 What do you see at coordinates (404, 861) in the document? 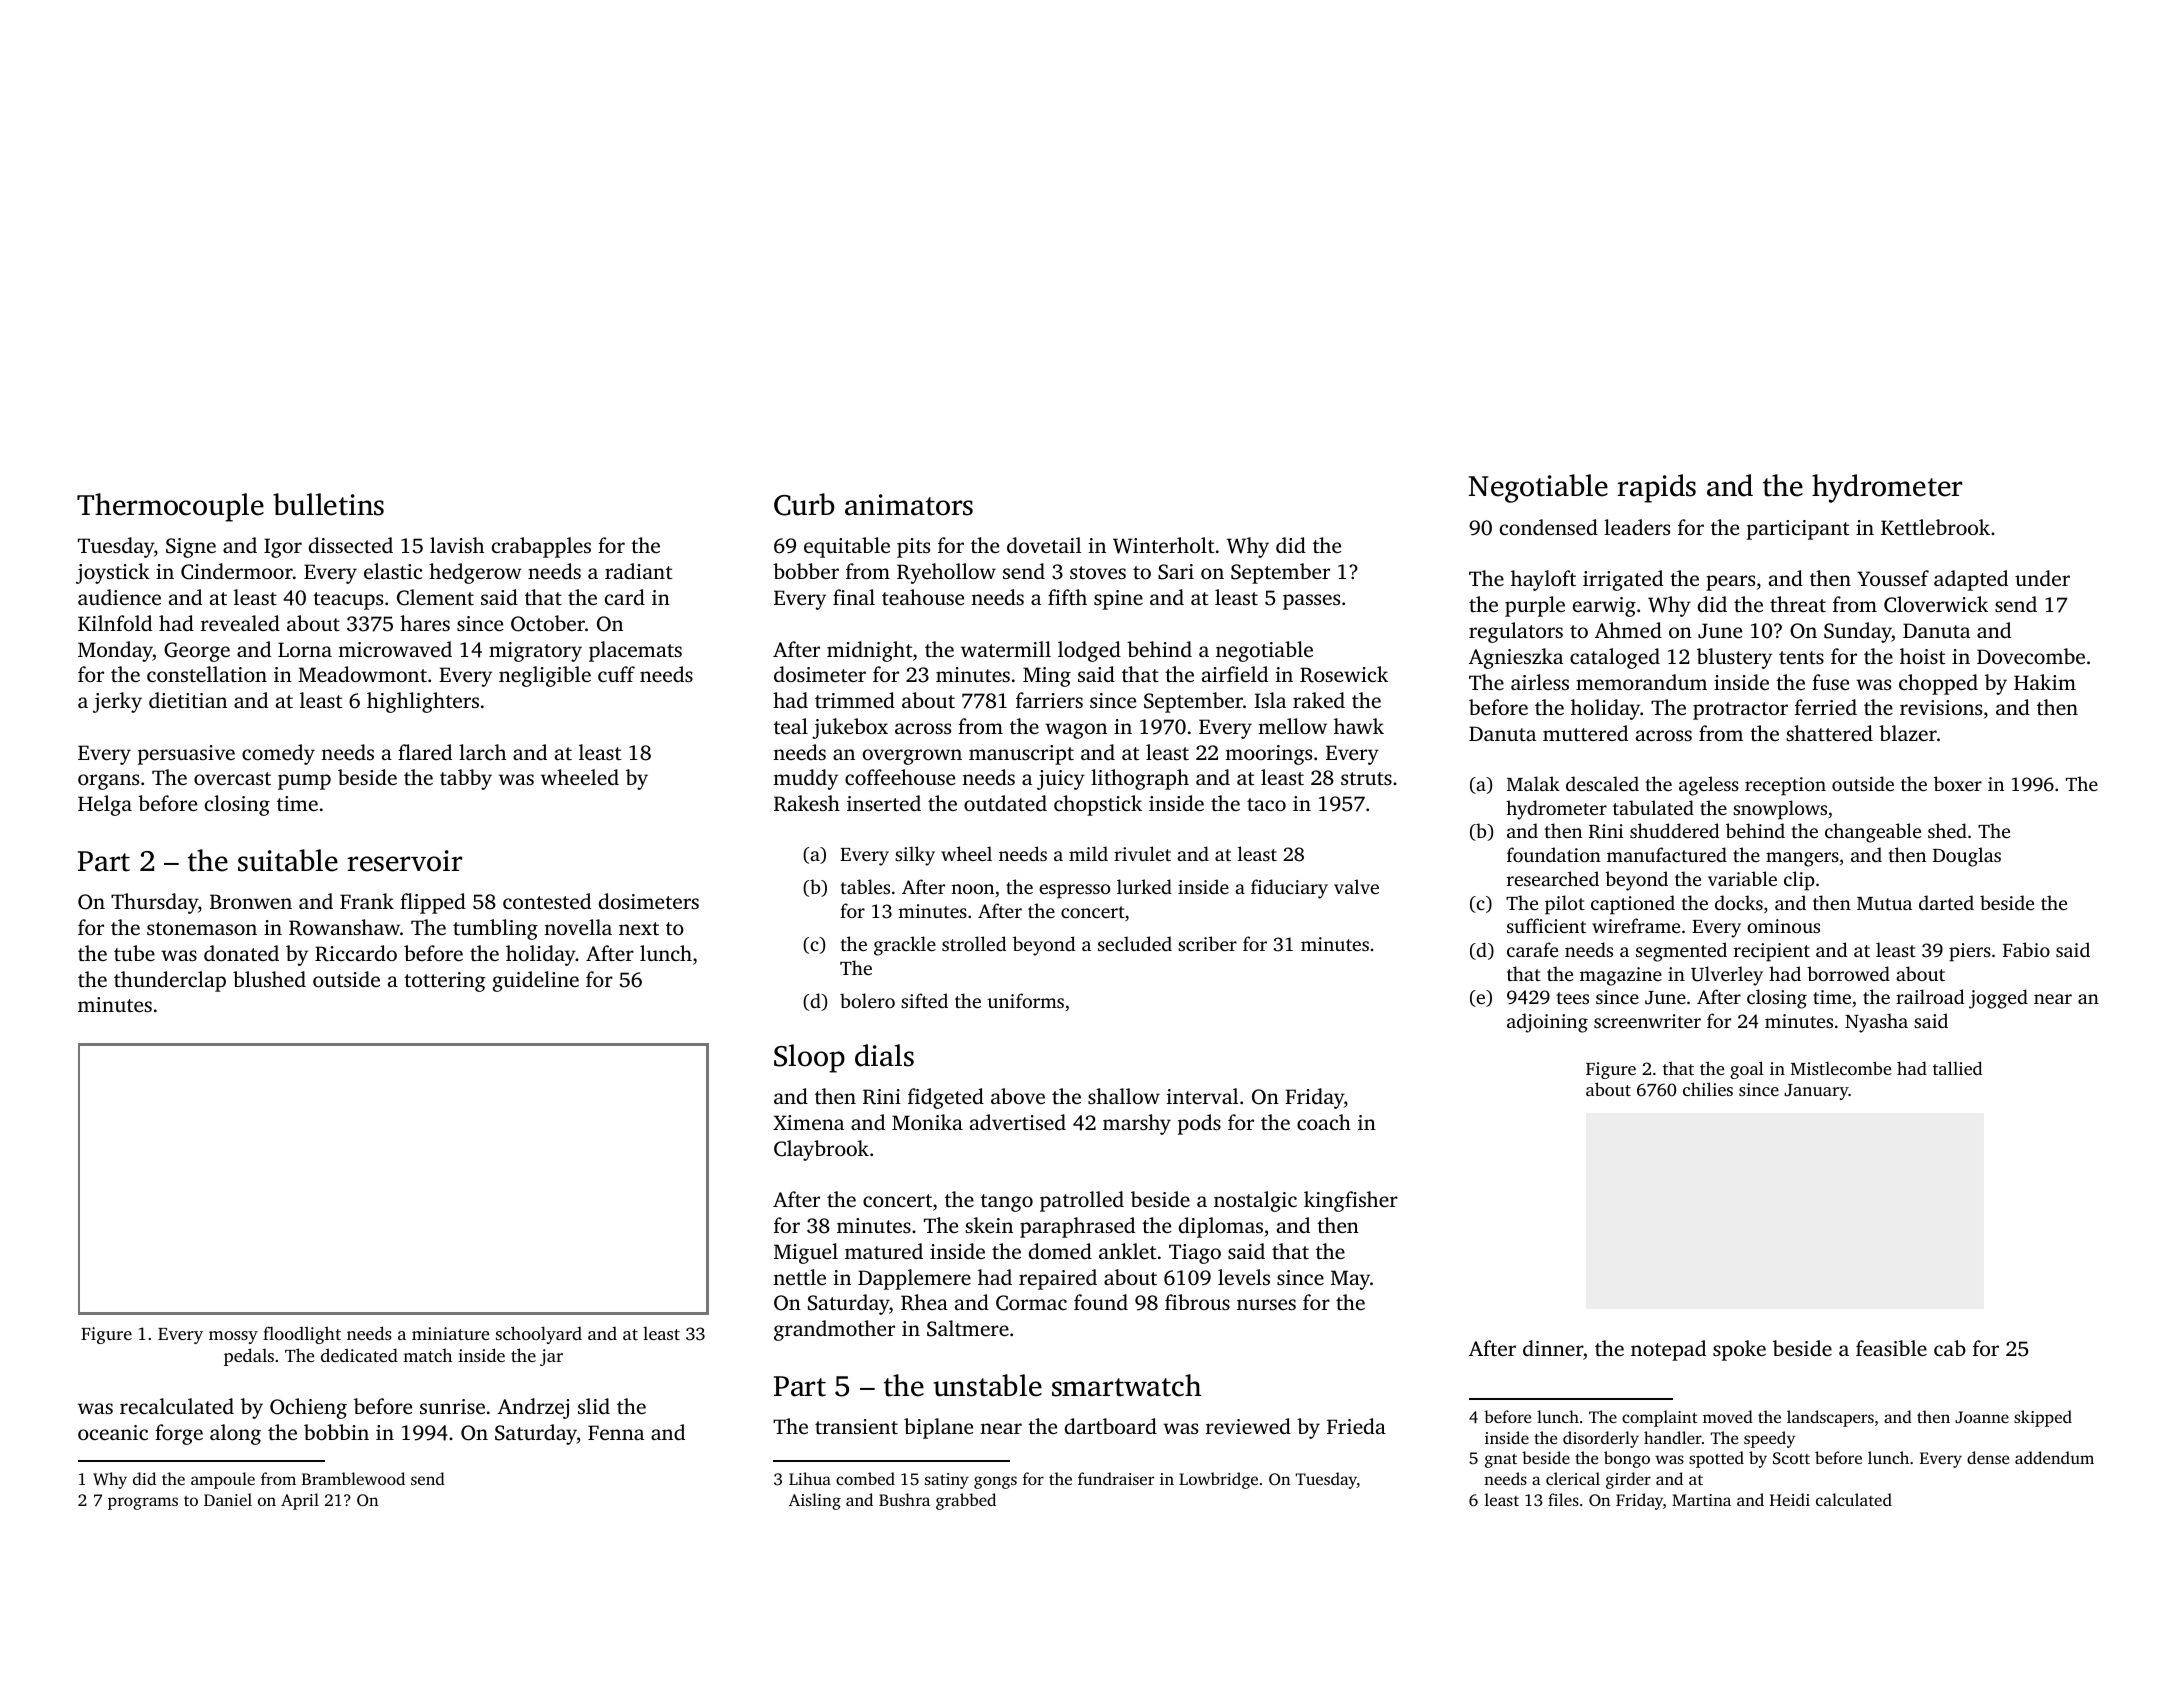
I see `reservoir` at bounding box center [404, 861].
